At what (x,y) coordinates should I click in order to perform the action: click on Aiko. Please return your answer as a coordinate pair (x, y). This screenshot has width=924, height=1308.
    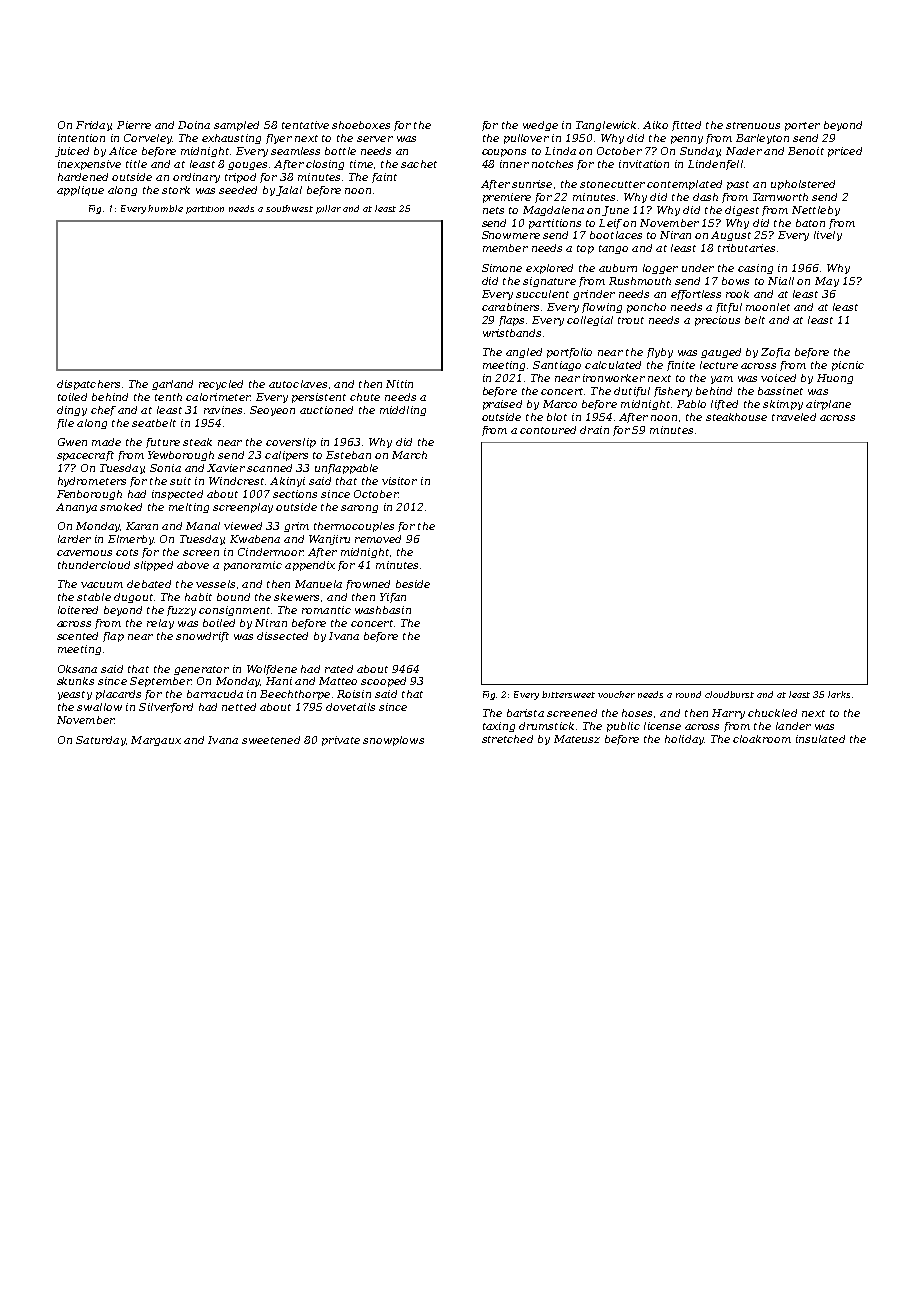
    Looking at the image, I should click on (655, 125).
